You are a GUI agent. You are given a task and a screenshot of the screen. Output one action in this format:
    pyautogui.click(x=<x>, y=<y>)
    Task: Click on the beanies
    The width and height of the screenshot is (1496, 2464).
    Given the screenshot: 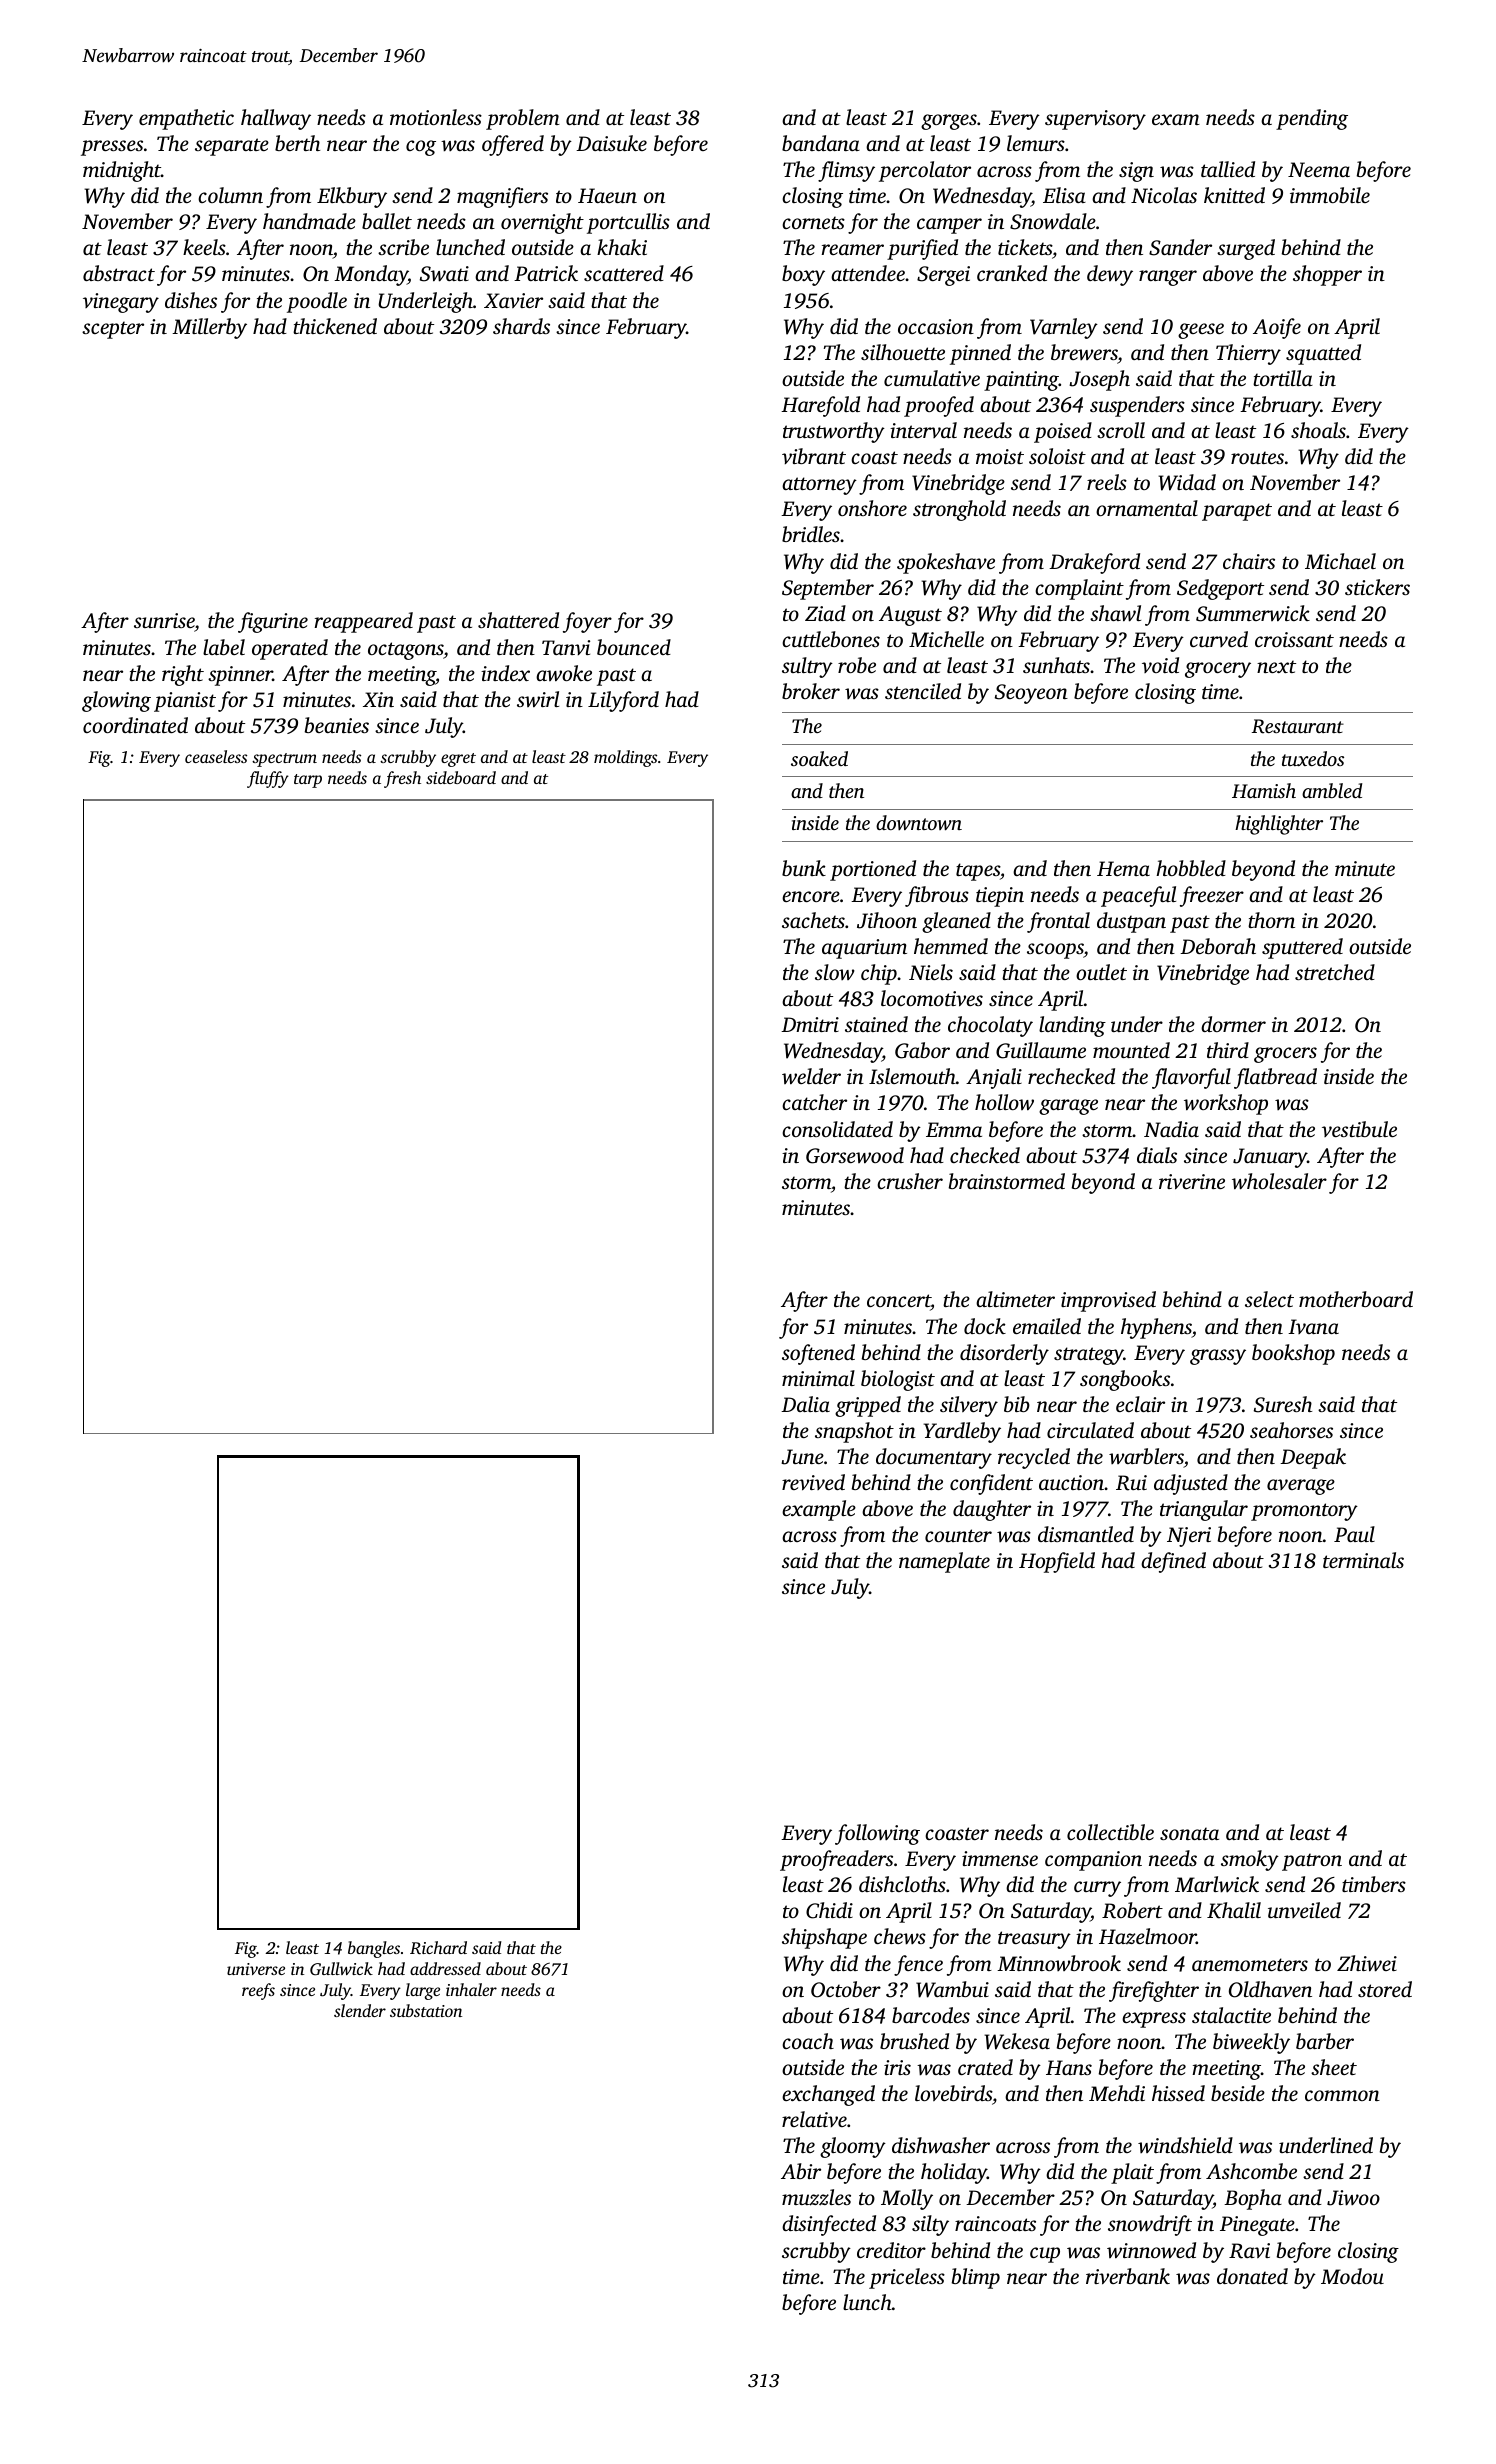 What is the action you would take?
    pyautogui.click(x=337, y=725)
